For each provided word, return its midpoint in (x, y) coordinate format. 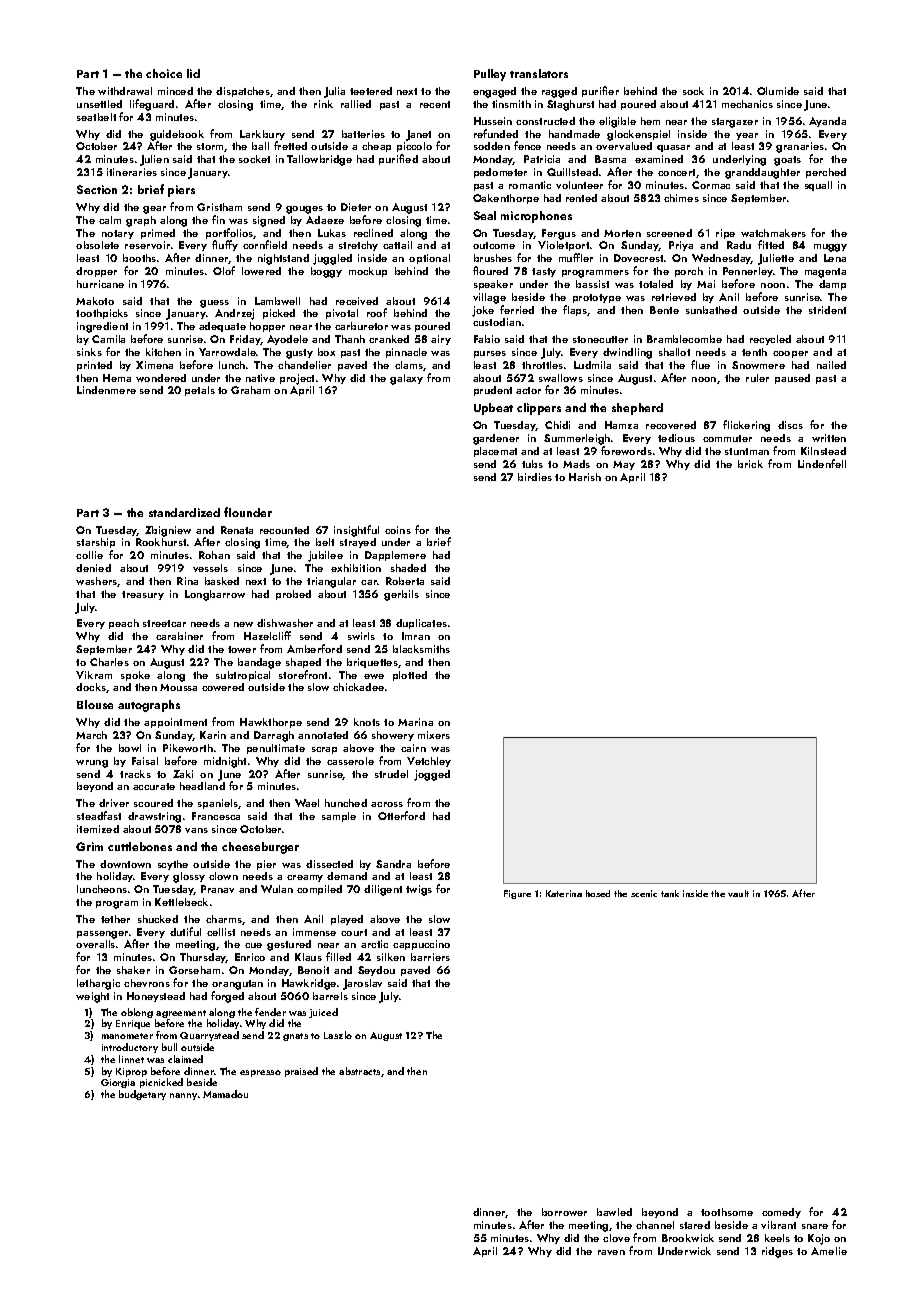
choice (164, 73)
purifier (600, 91)
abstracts (359, 1071)
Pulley (490, 75)
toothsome (727, 1212)
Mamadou (225, 1094)
